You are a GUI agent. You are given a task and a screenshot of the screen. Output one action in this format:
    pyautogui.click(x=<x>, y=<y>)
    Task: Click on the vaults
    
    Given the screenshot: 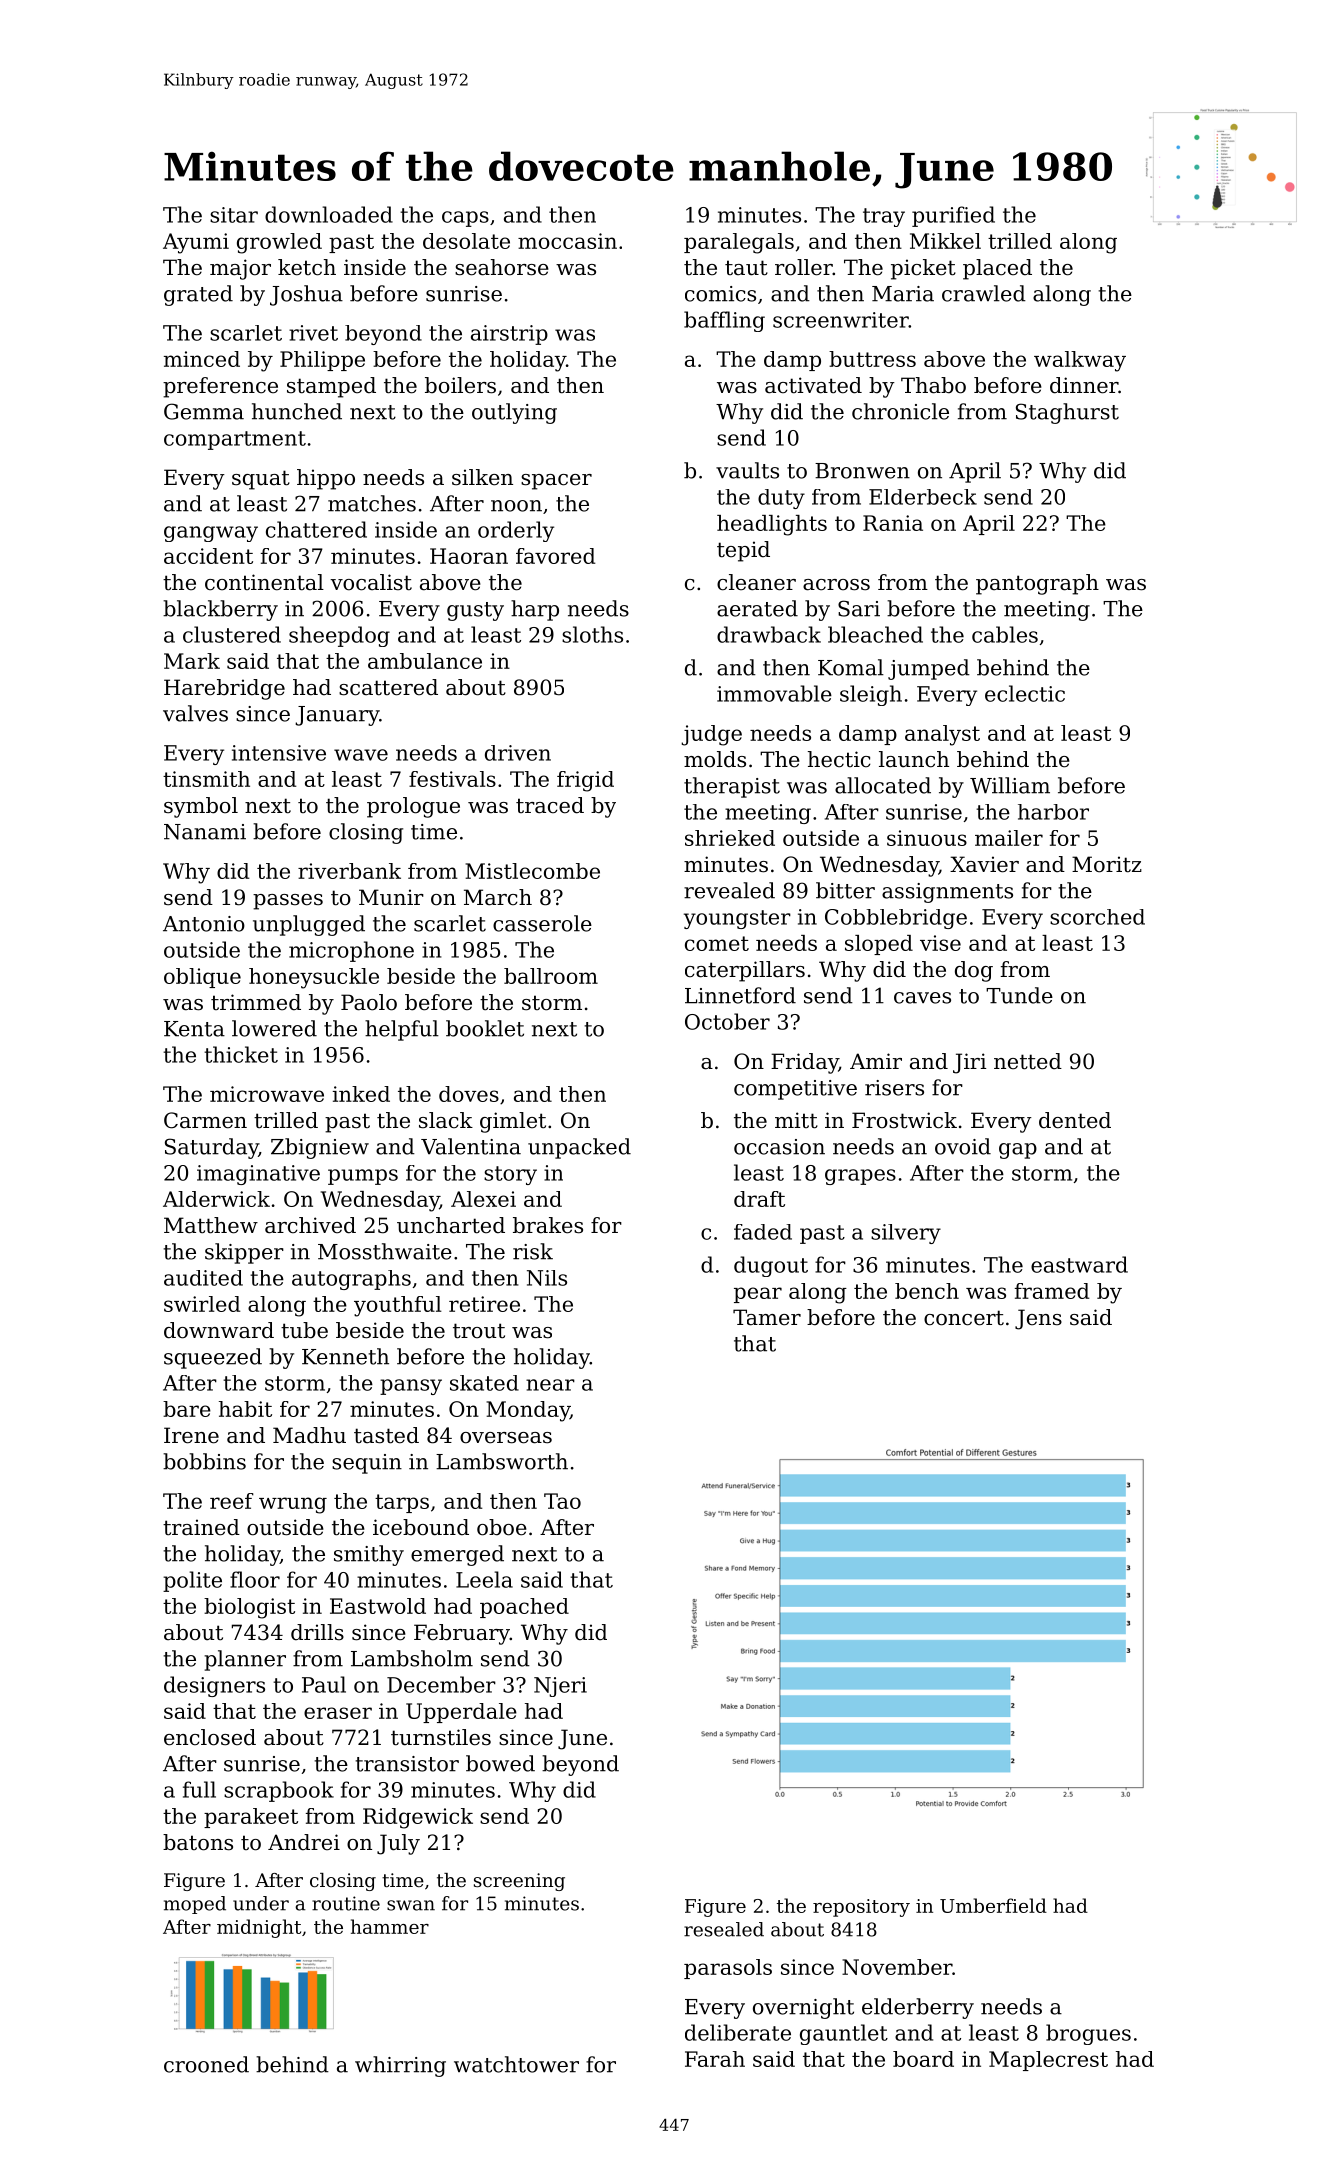 What is the action you would take?
    pyautogui.click(x=747, y=470)
